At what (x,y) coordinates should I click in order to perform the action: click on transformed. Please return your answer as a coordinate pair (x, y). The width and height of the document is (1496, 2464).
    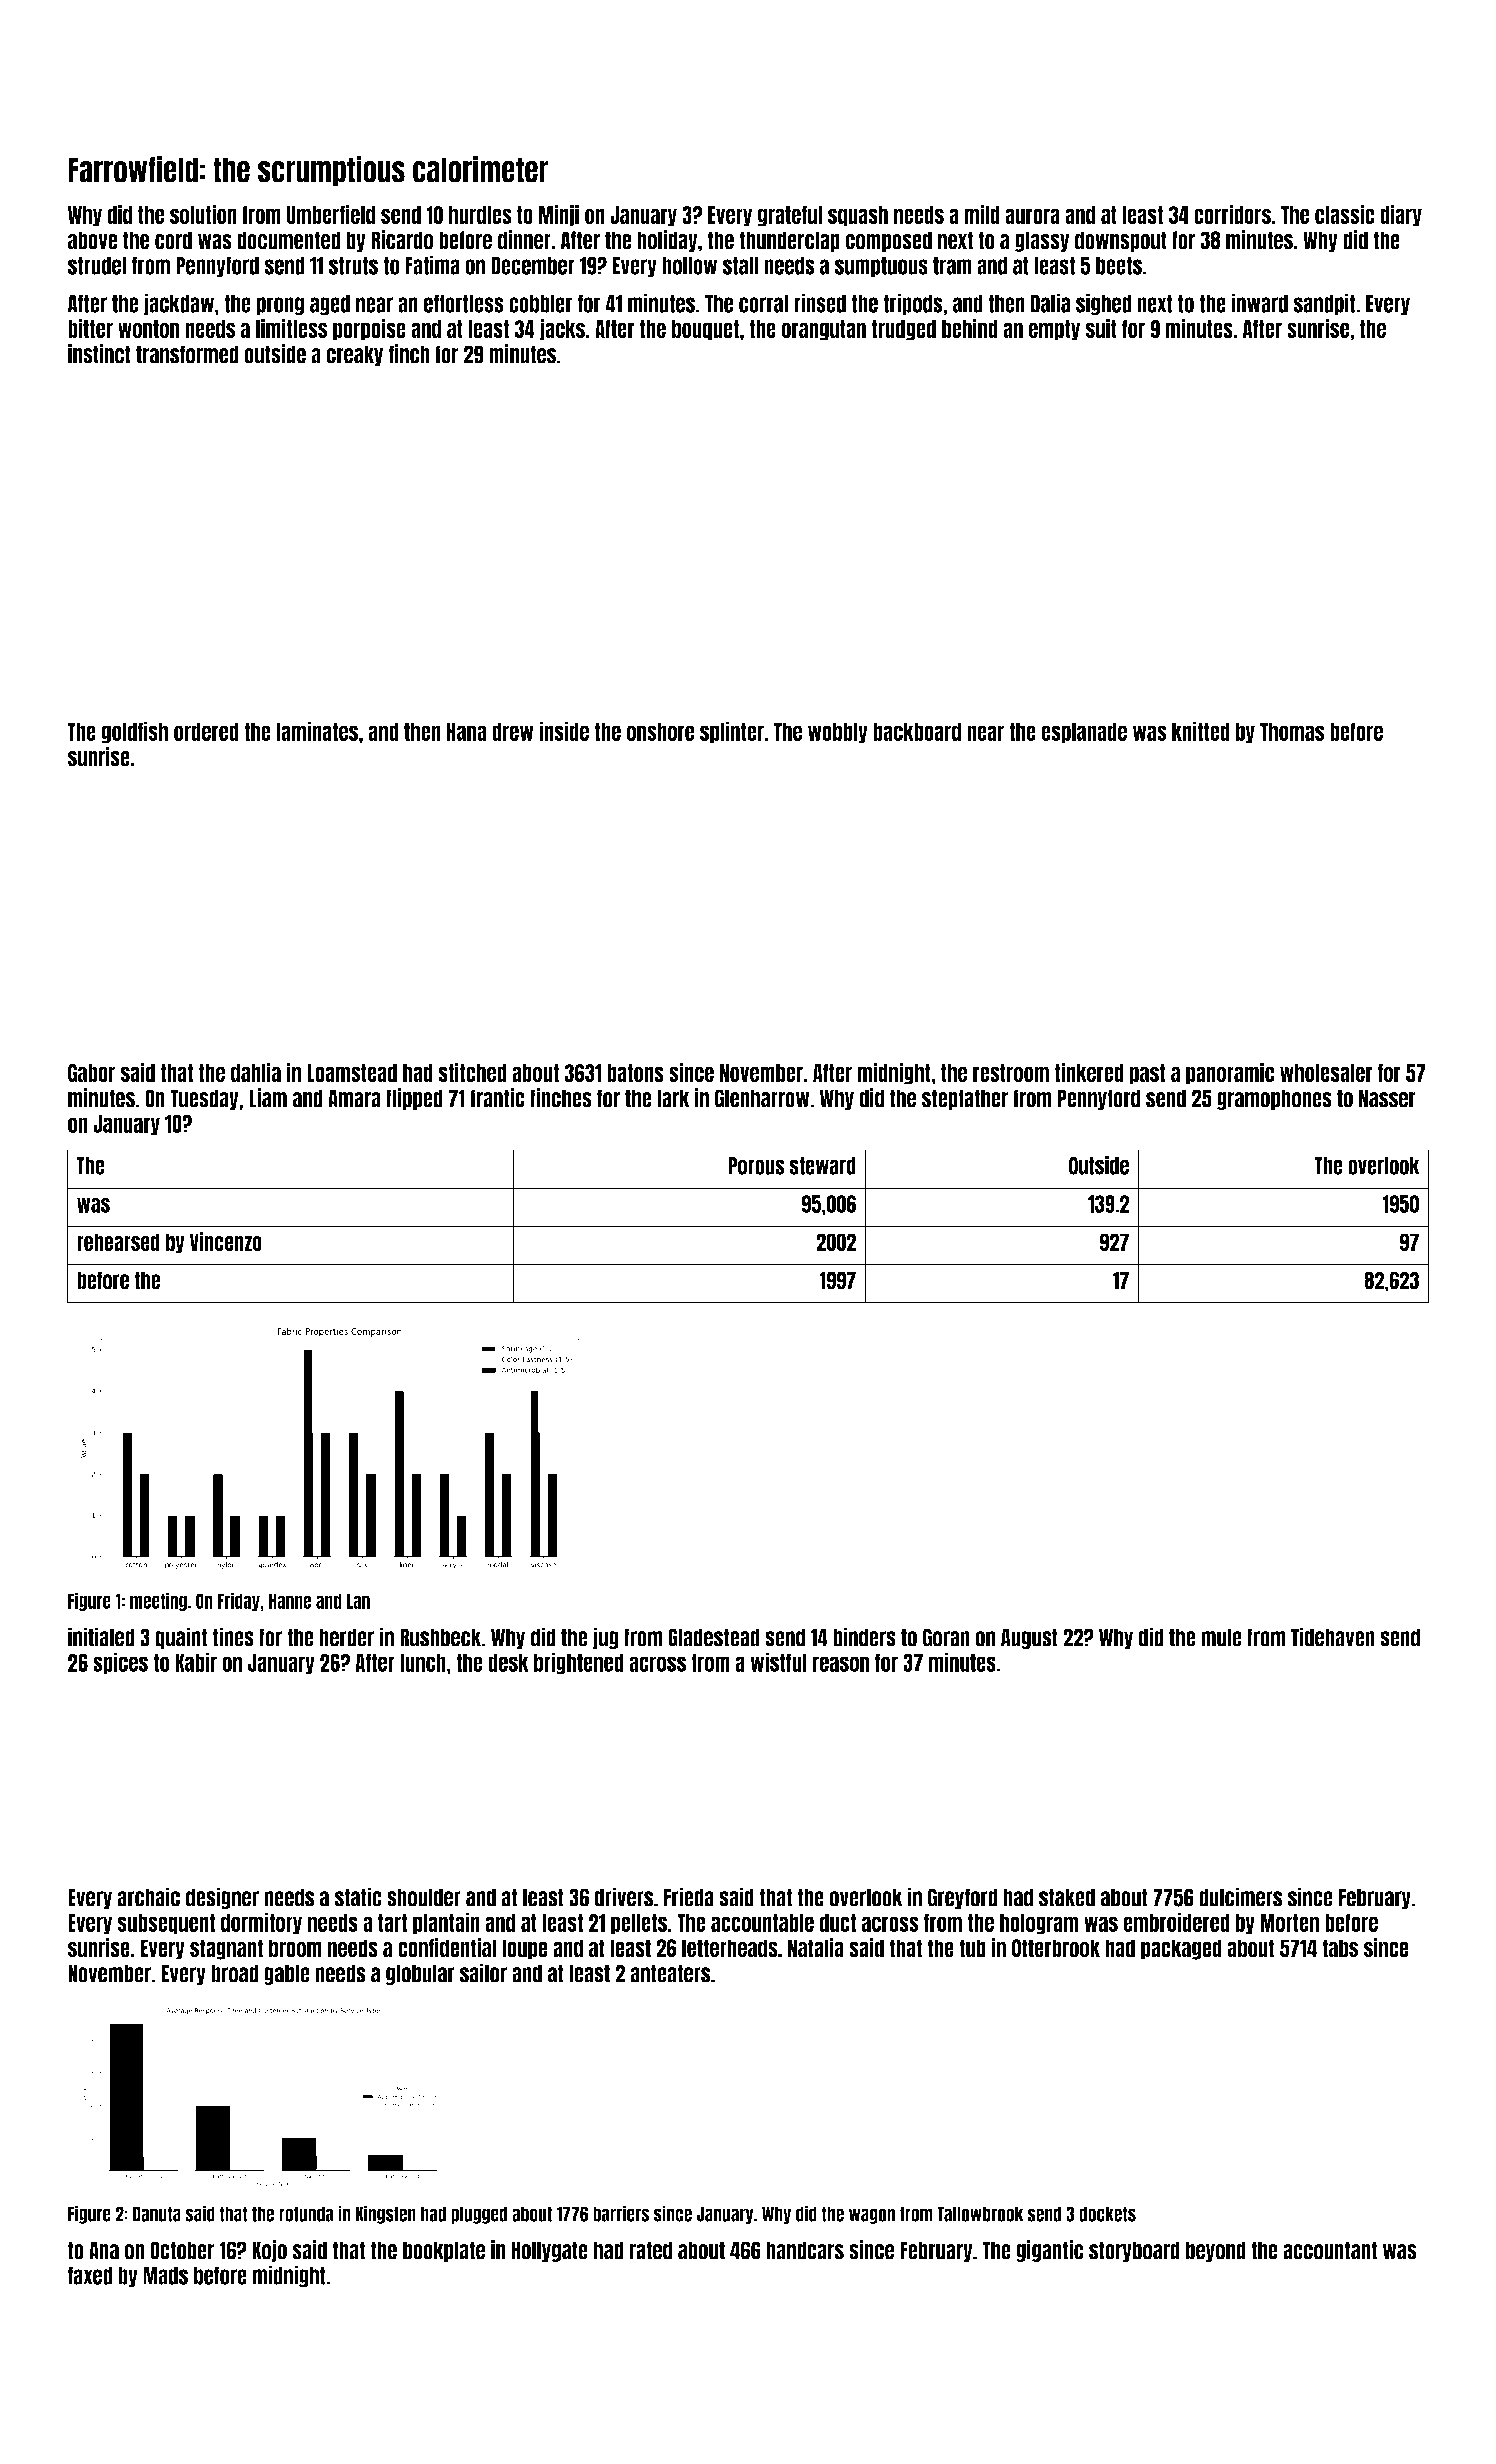
    Looking at the image, I should click on (187, 354).
